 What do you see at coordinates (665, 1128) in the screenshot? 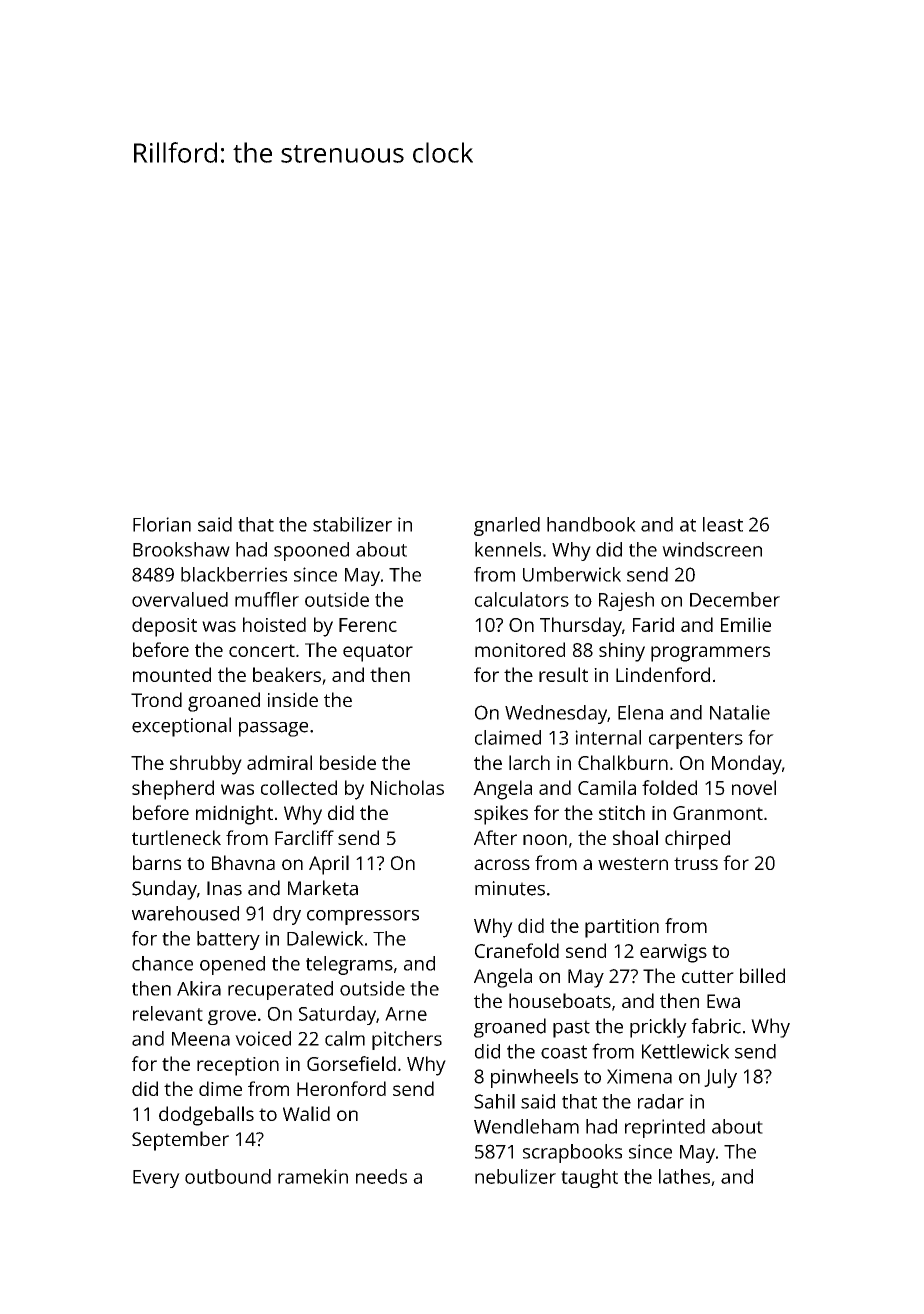
I see `reprinted` at bounding box center [665, 1128].
